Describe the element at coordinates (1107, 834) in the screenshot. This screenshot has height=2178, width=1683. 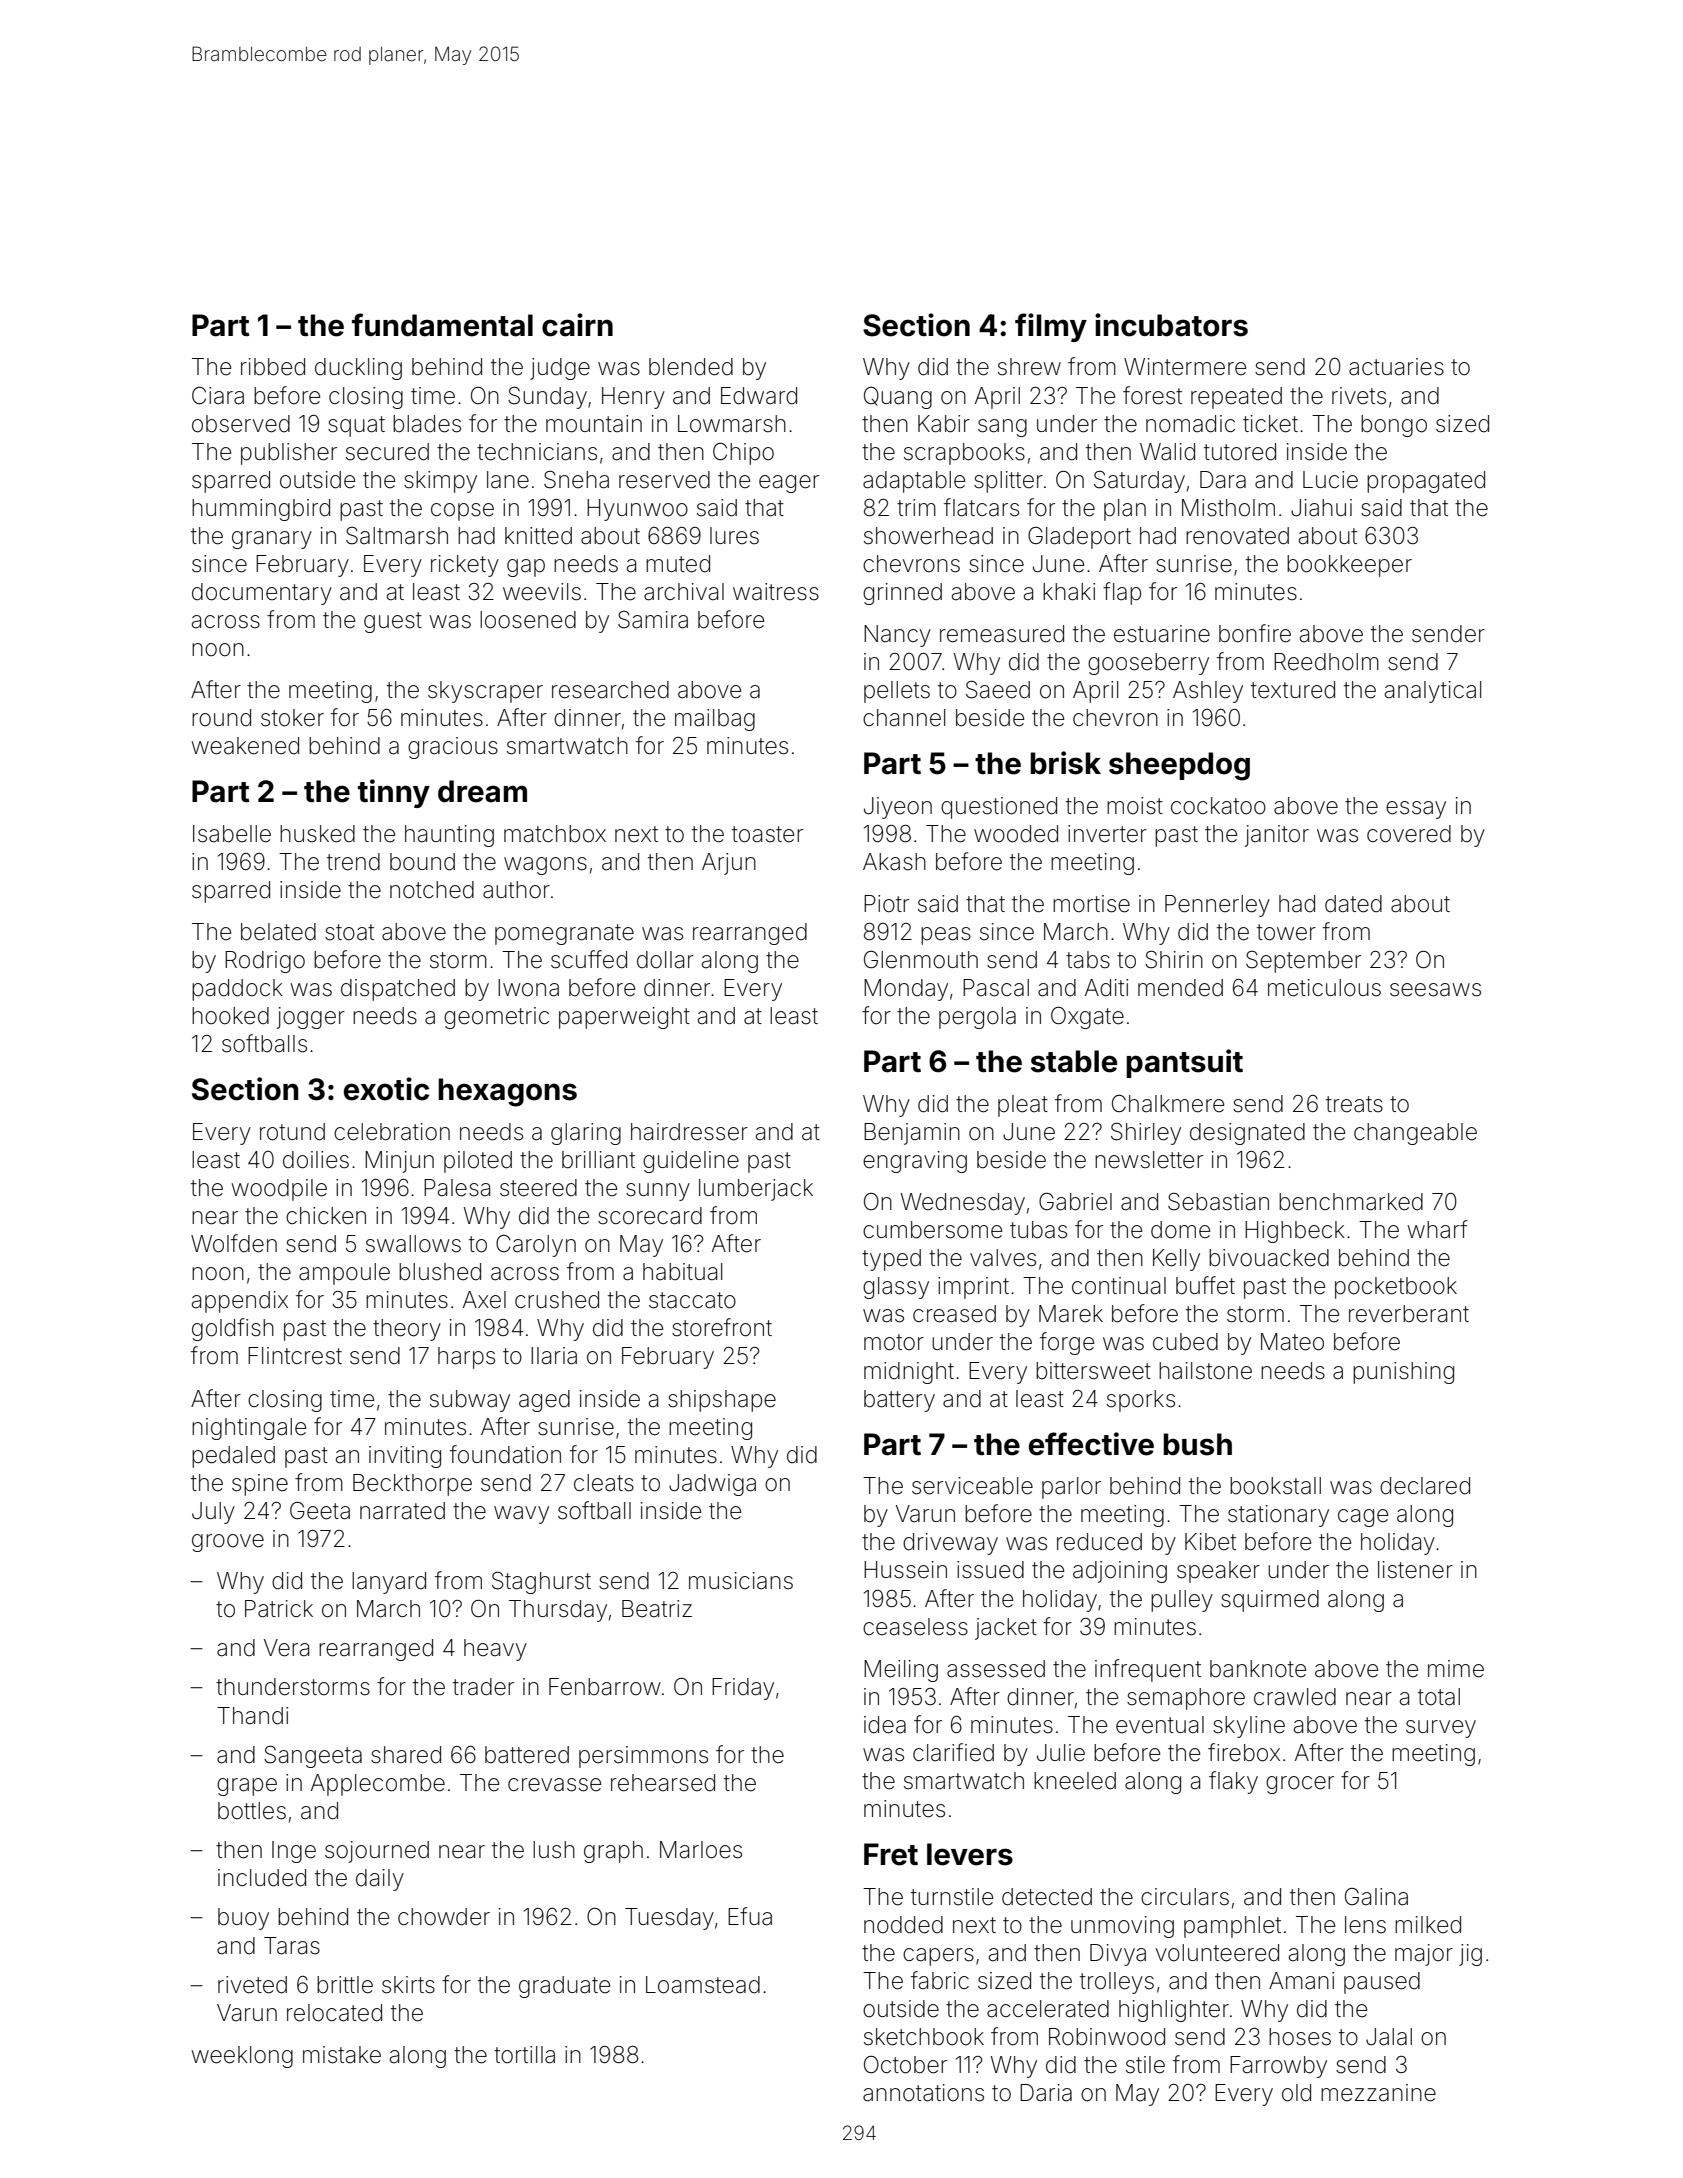
I see `inverter` at that location.
